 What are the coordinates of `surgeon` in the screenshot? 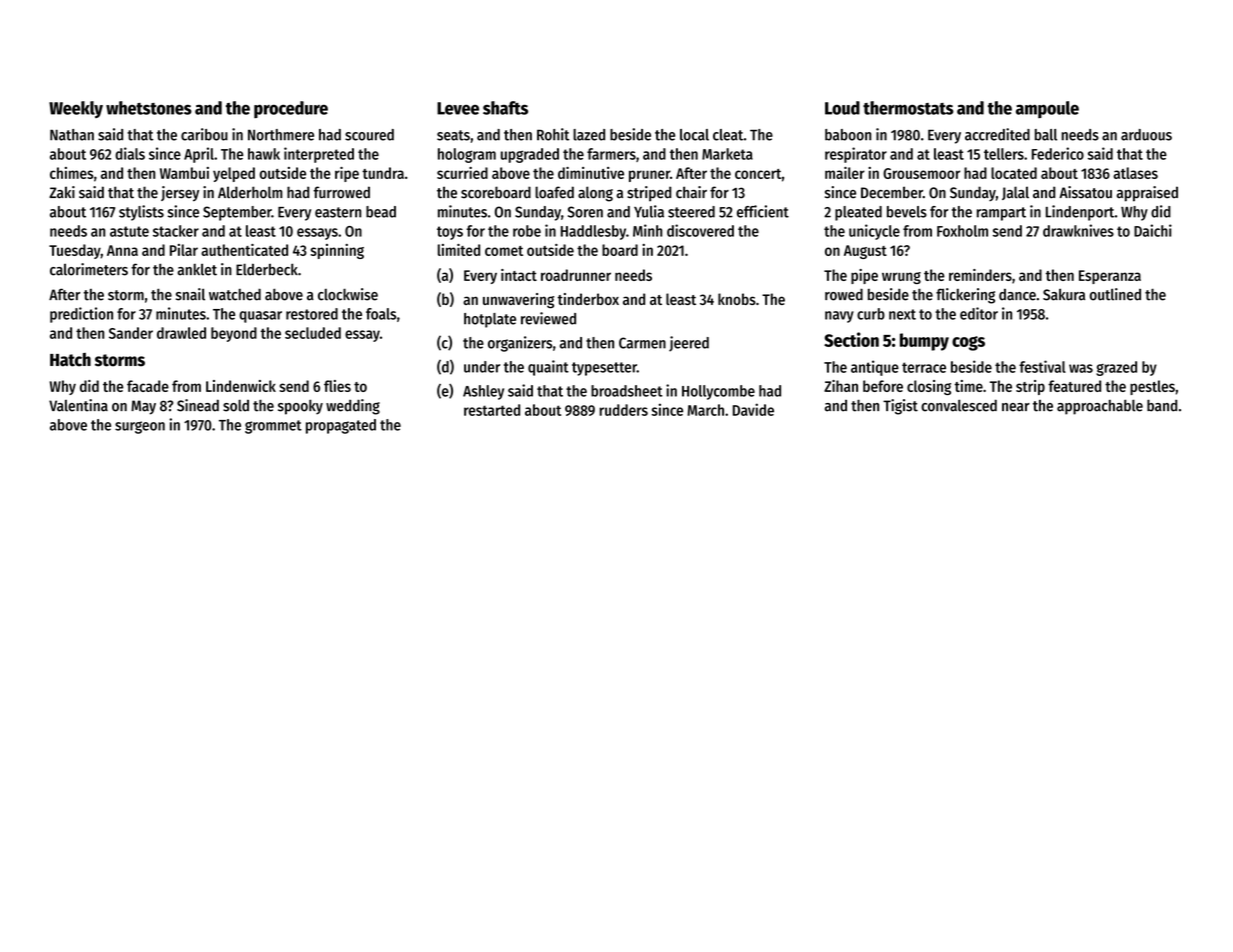 It's located at (140, 427).
